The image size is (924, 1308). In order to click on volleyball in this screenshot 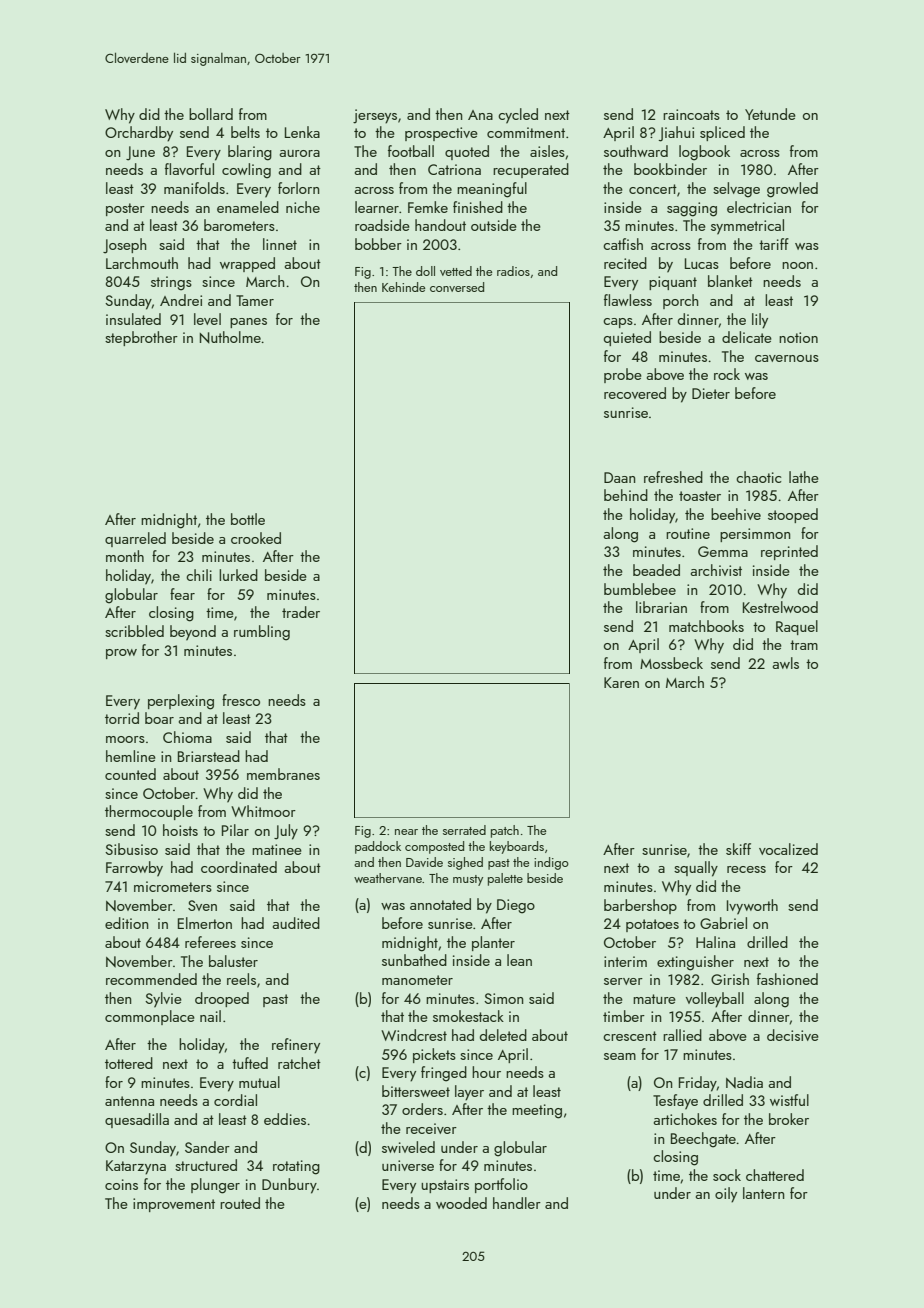, I will do `click(715, 1000)`.
